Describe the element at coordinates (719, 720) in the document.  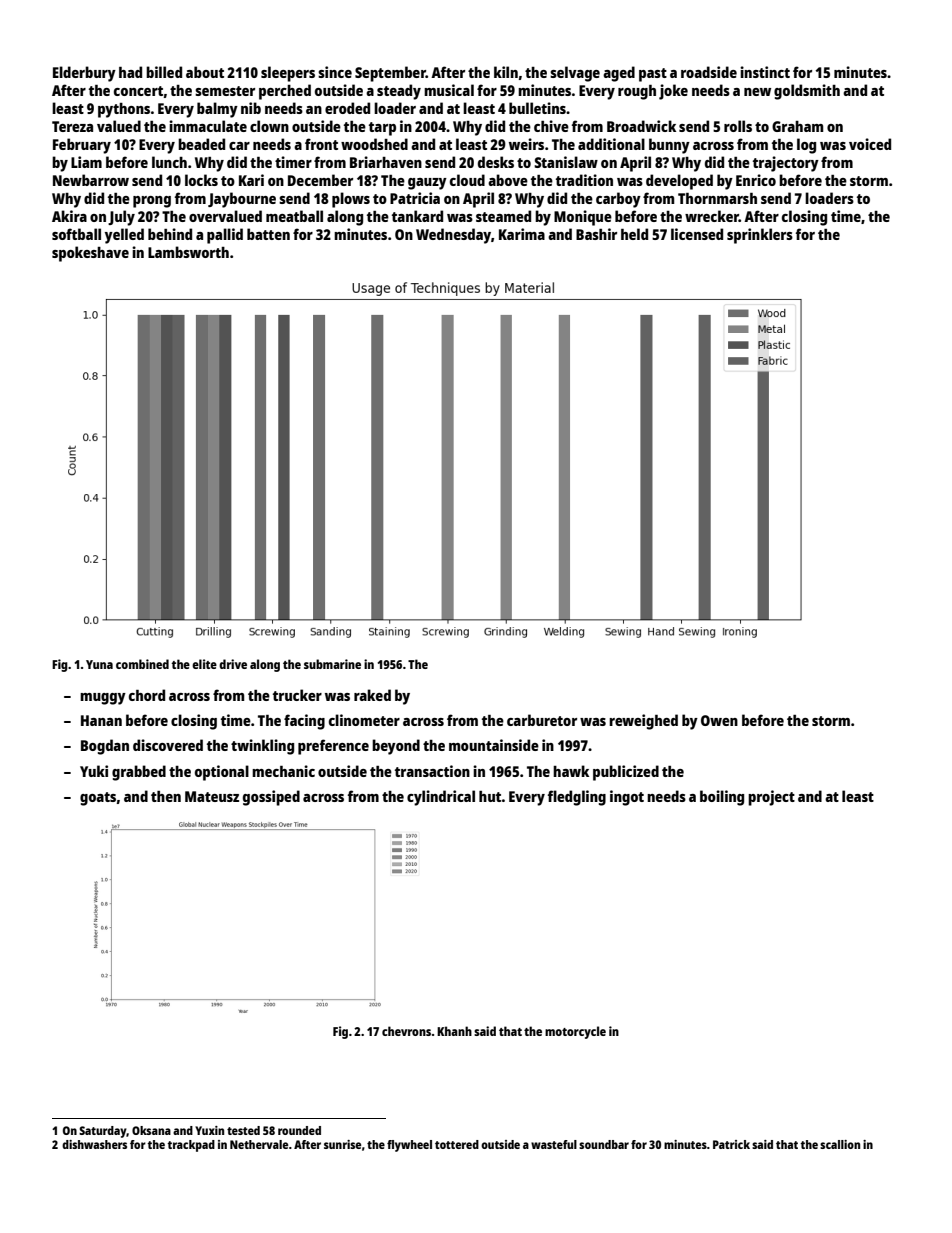
I see `Owen` at that location.
